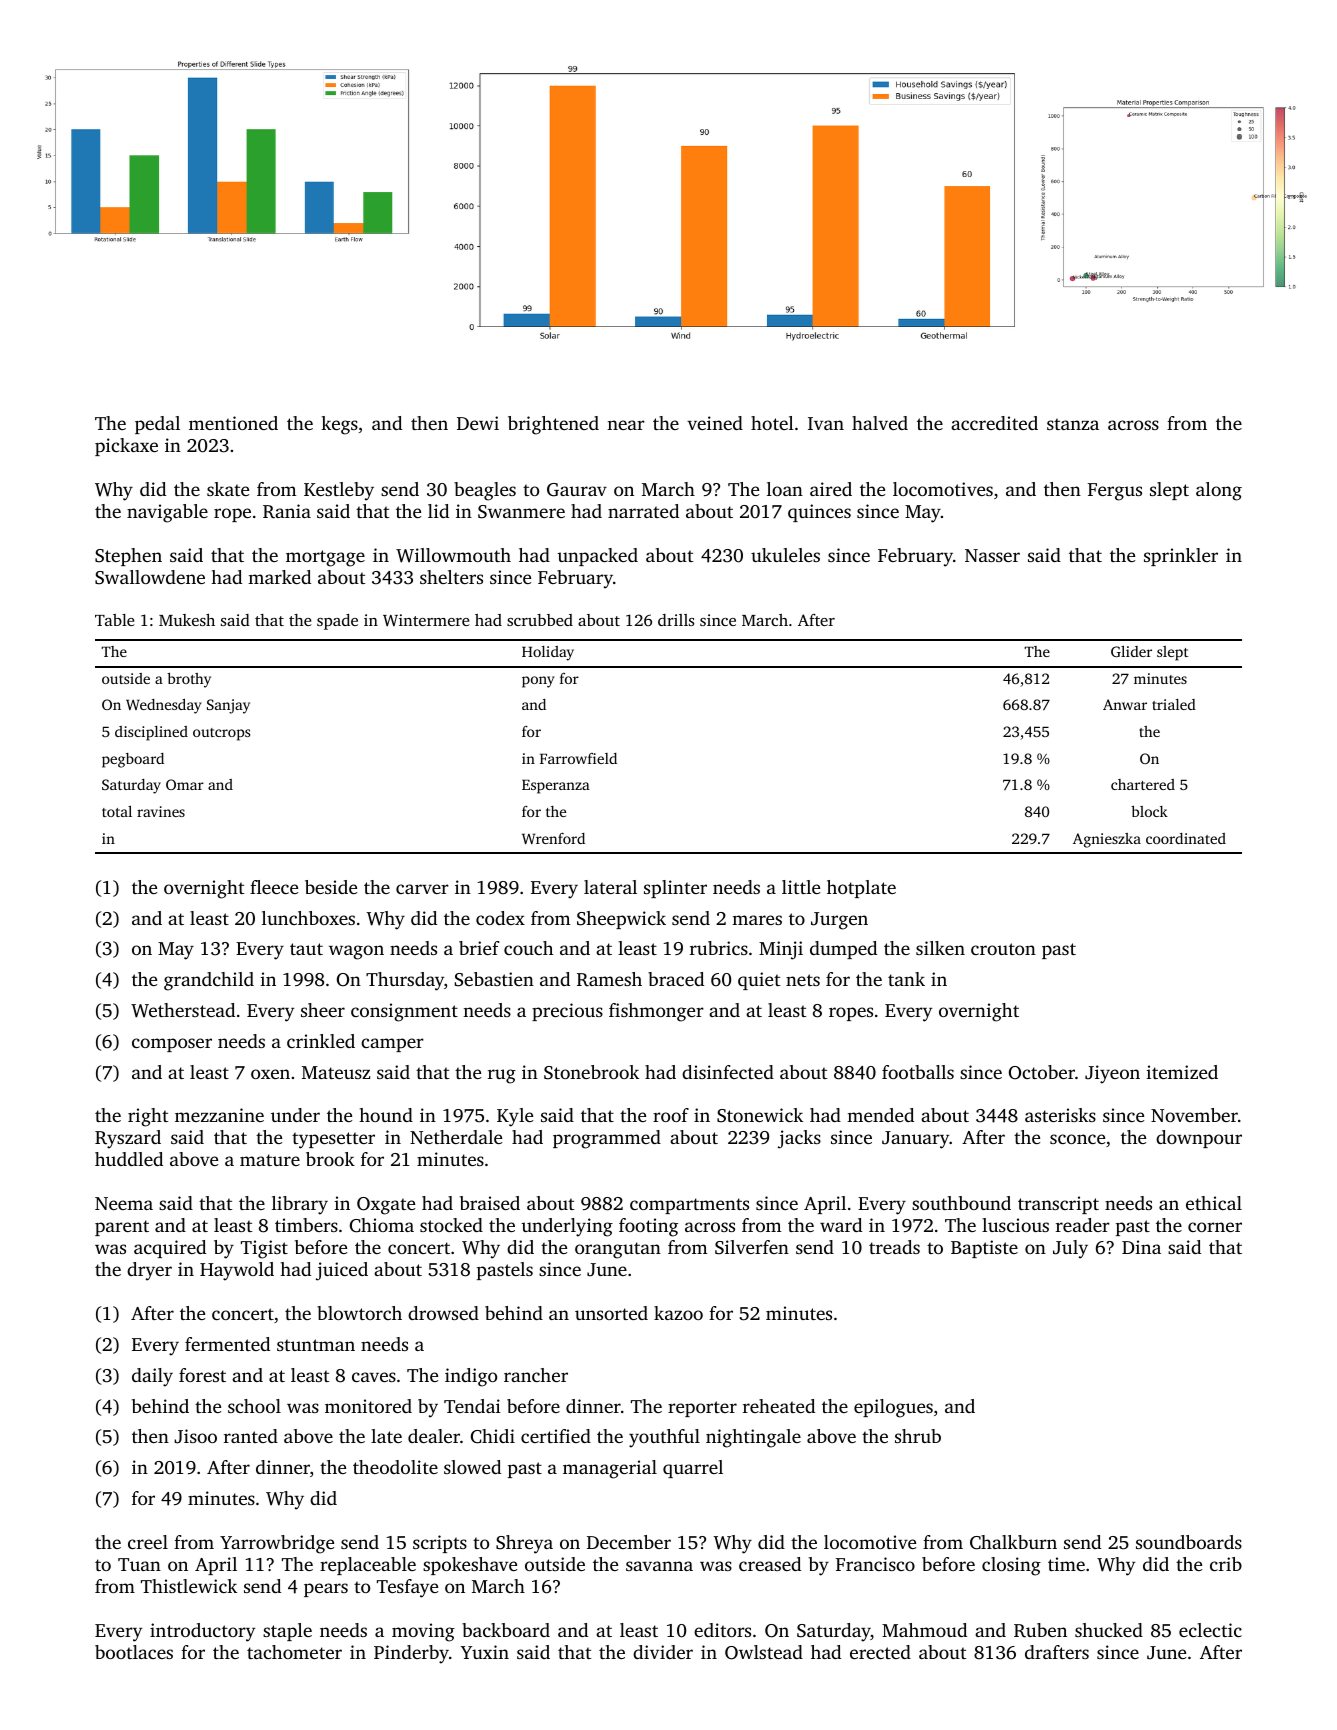 This screenshot has width=1337, height=1730. I want to click on hotel, so click(772, 423).
